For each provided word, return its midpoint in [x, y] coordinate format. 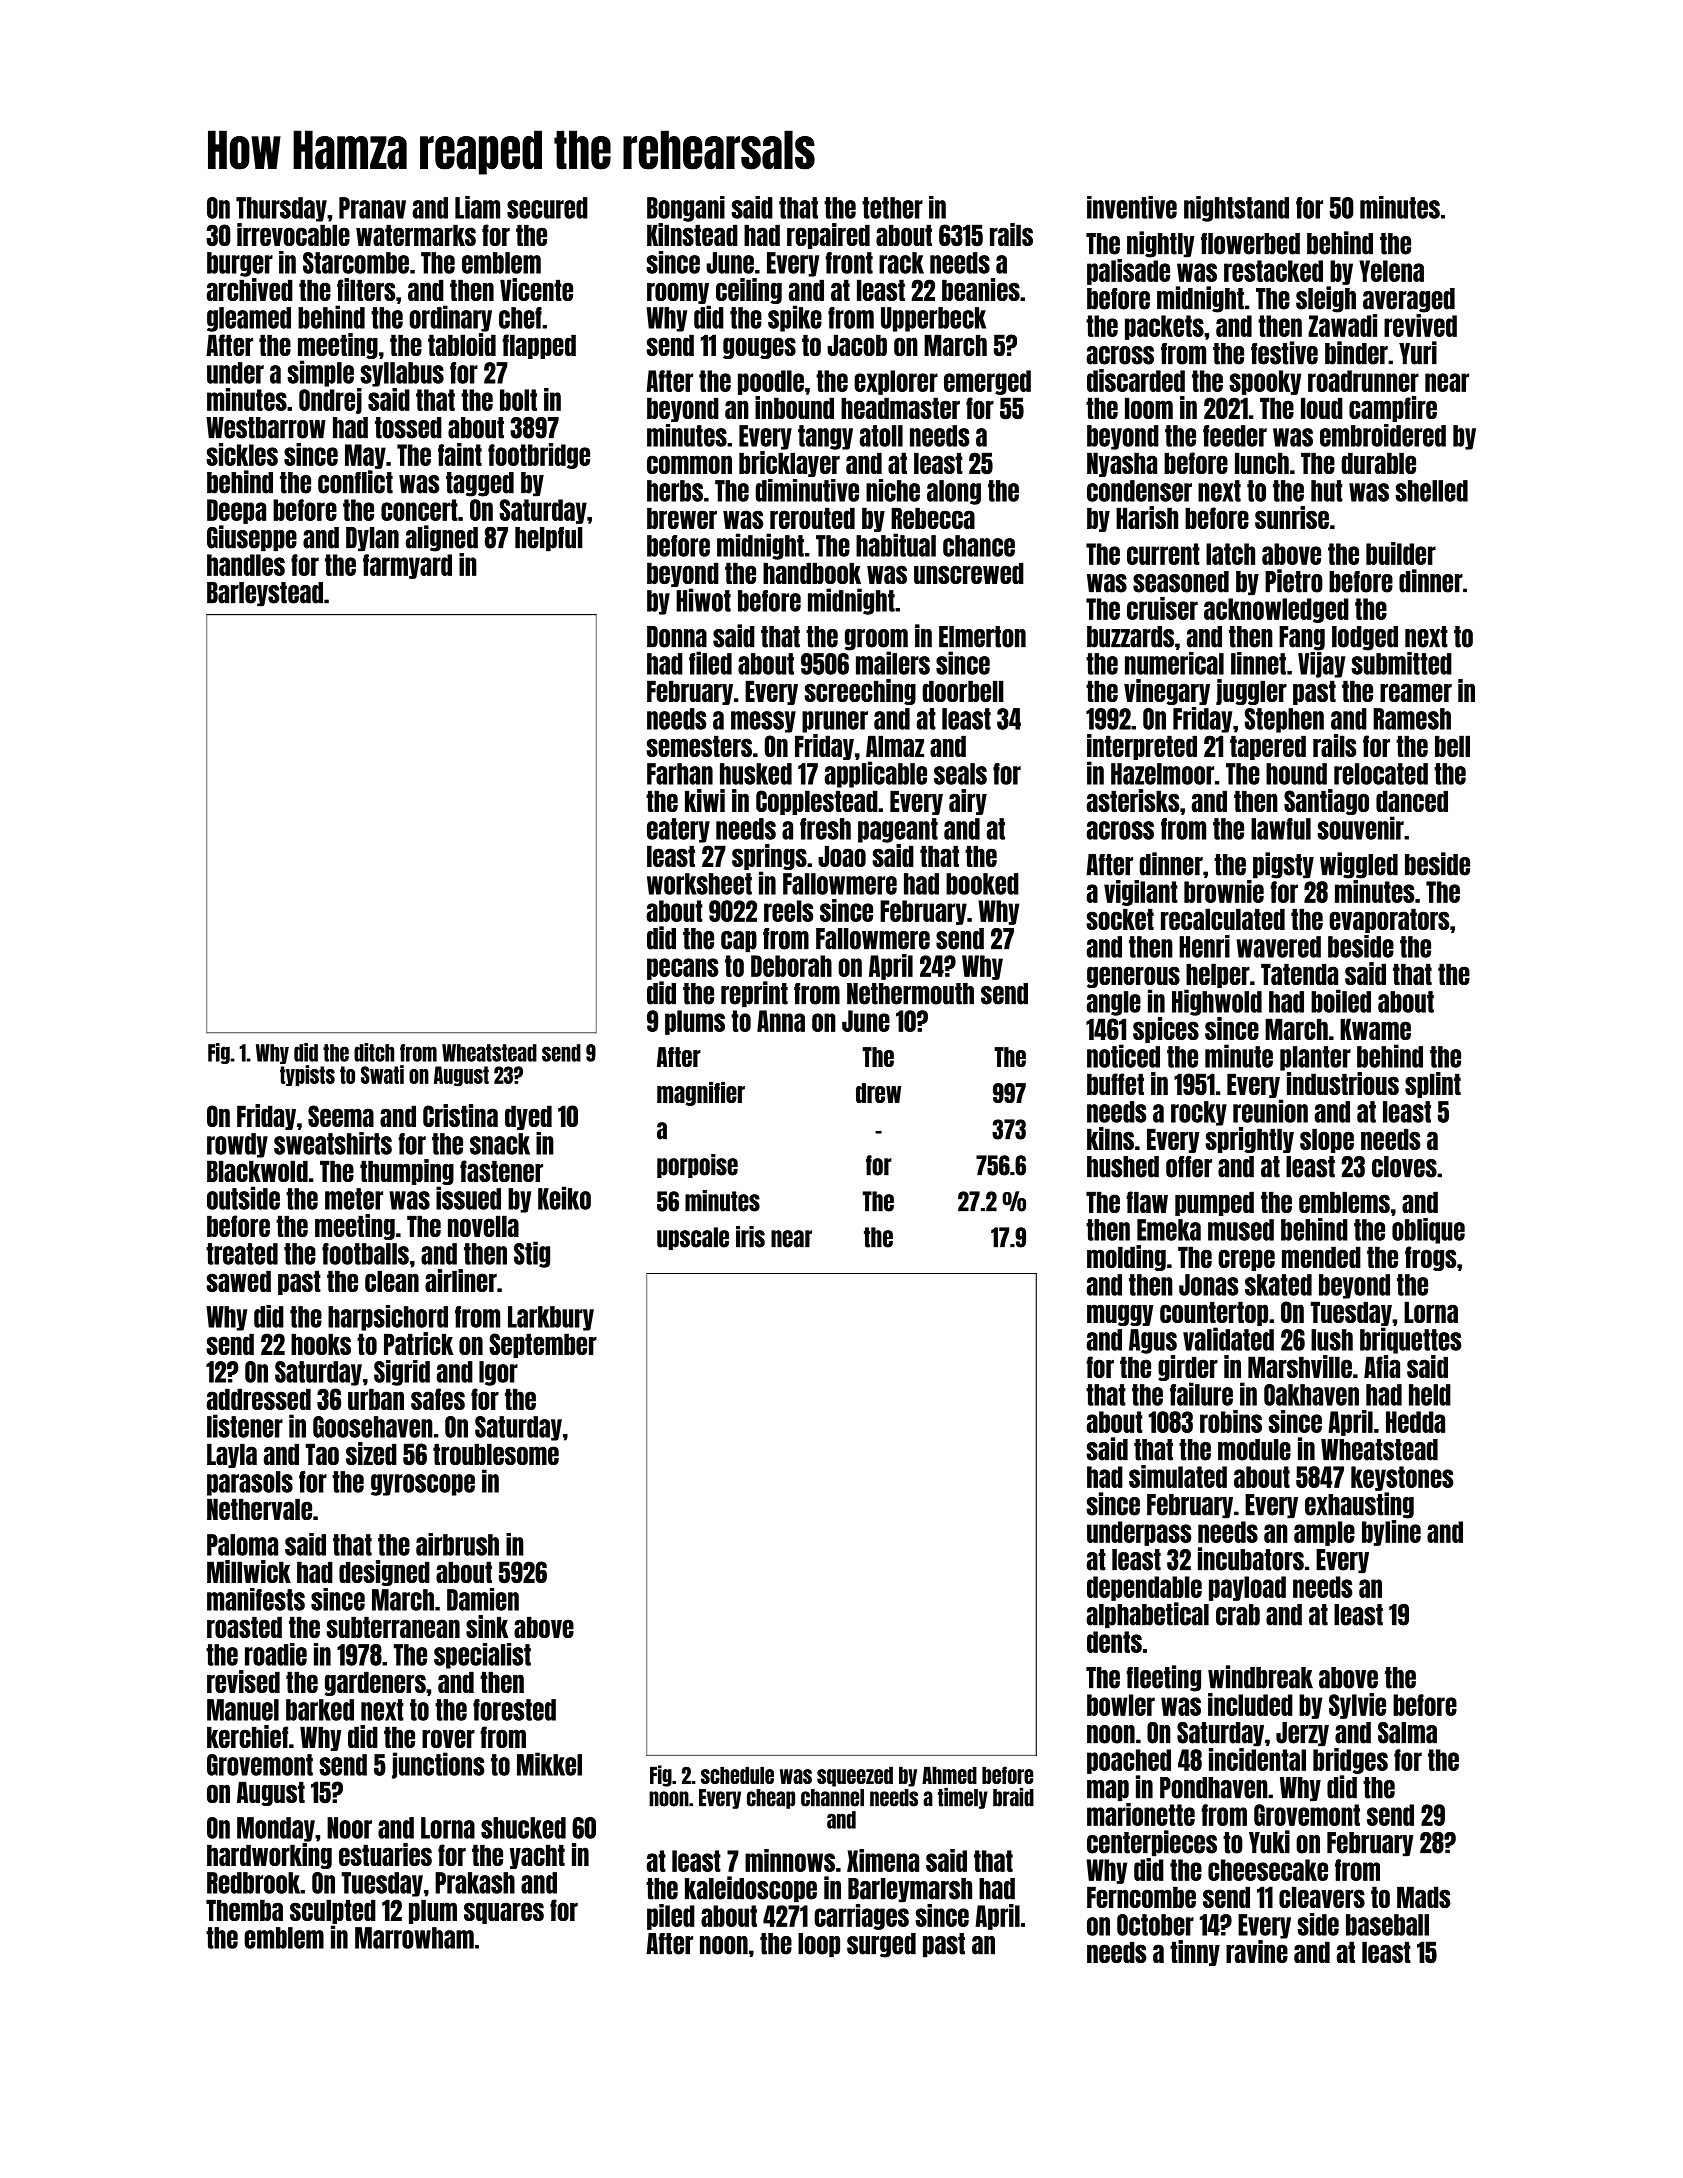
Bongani [686, 209]
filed [710, 663]
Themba [244, 1910]
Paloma [242, 1545]
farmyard [407, 566]
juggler [1251, 692]
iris [750, 1237]
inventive [1132, 207]
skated [1278, 1285]
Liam [477, 207]
